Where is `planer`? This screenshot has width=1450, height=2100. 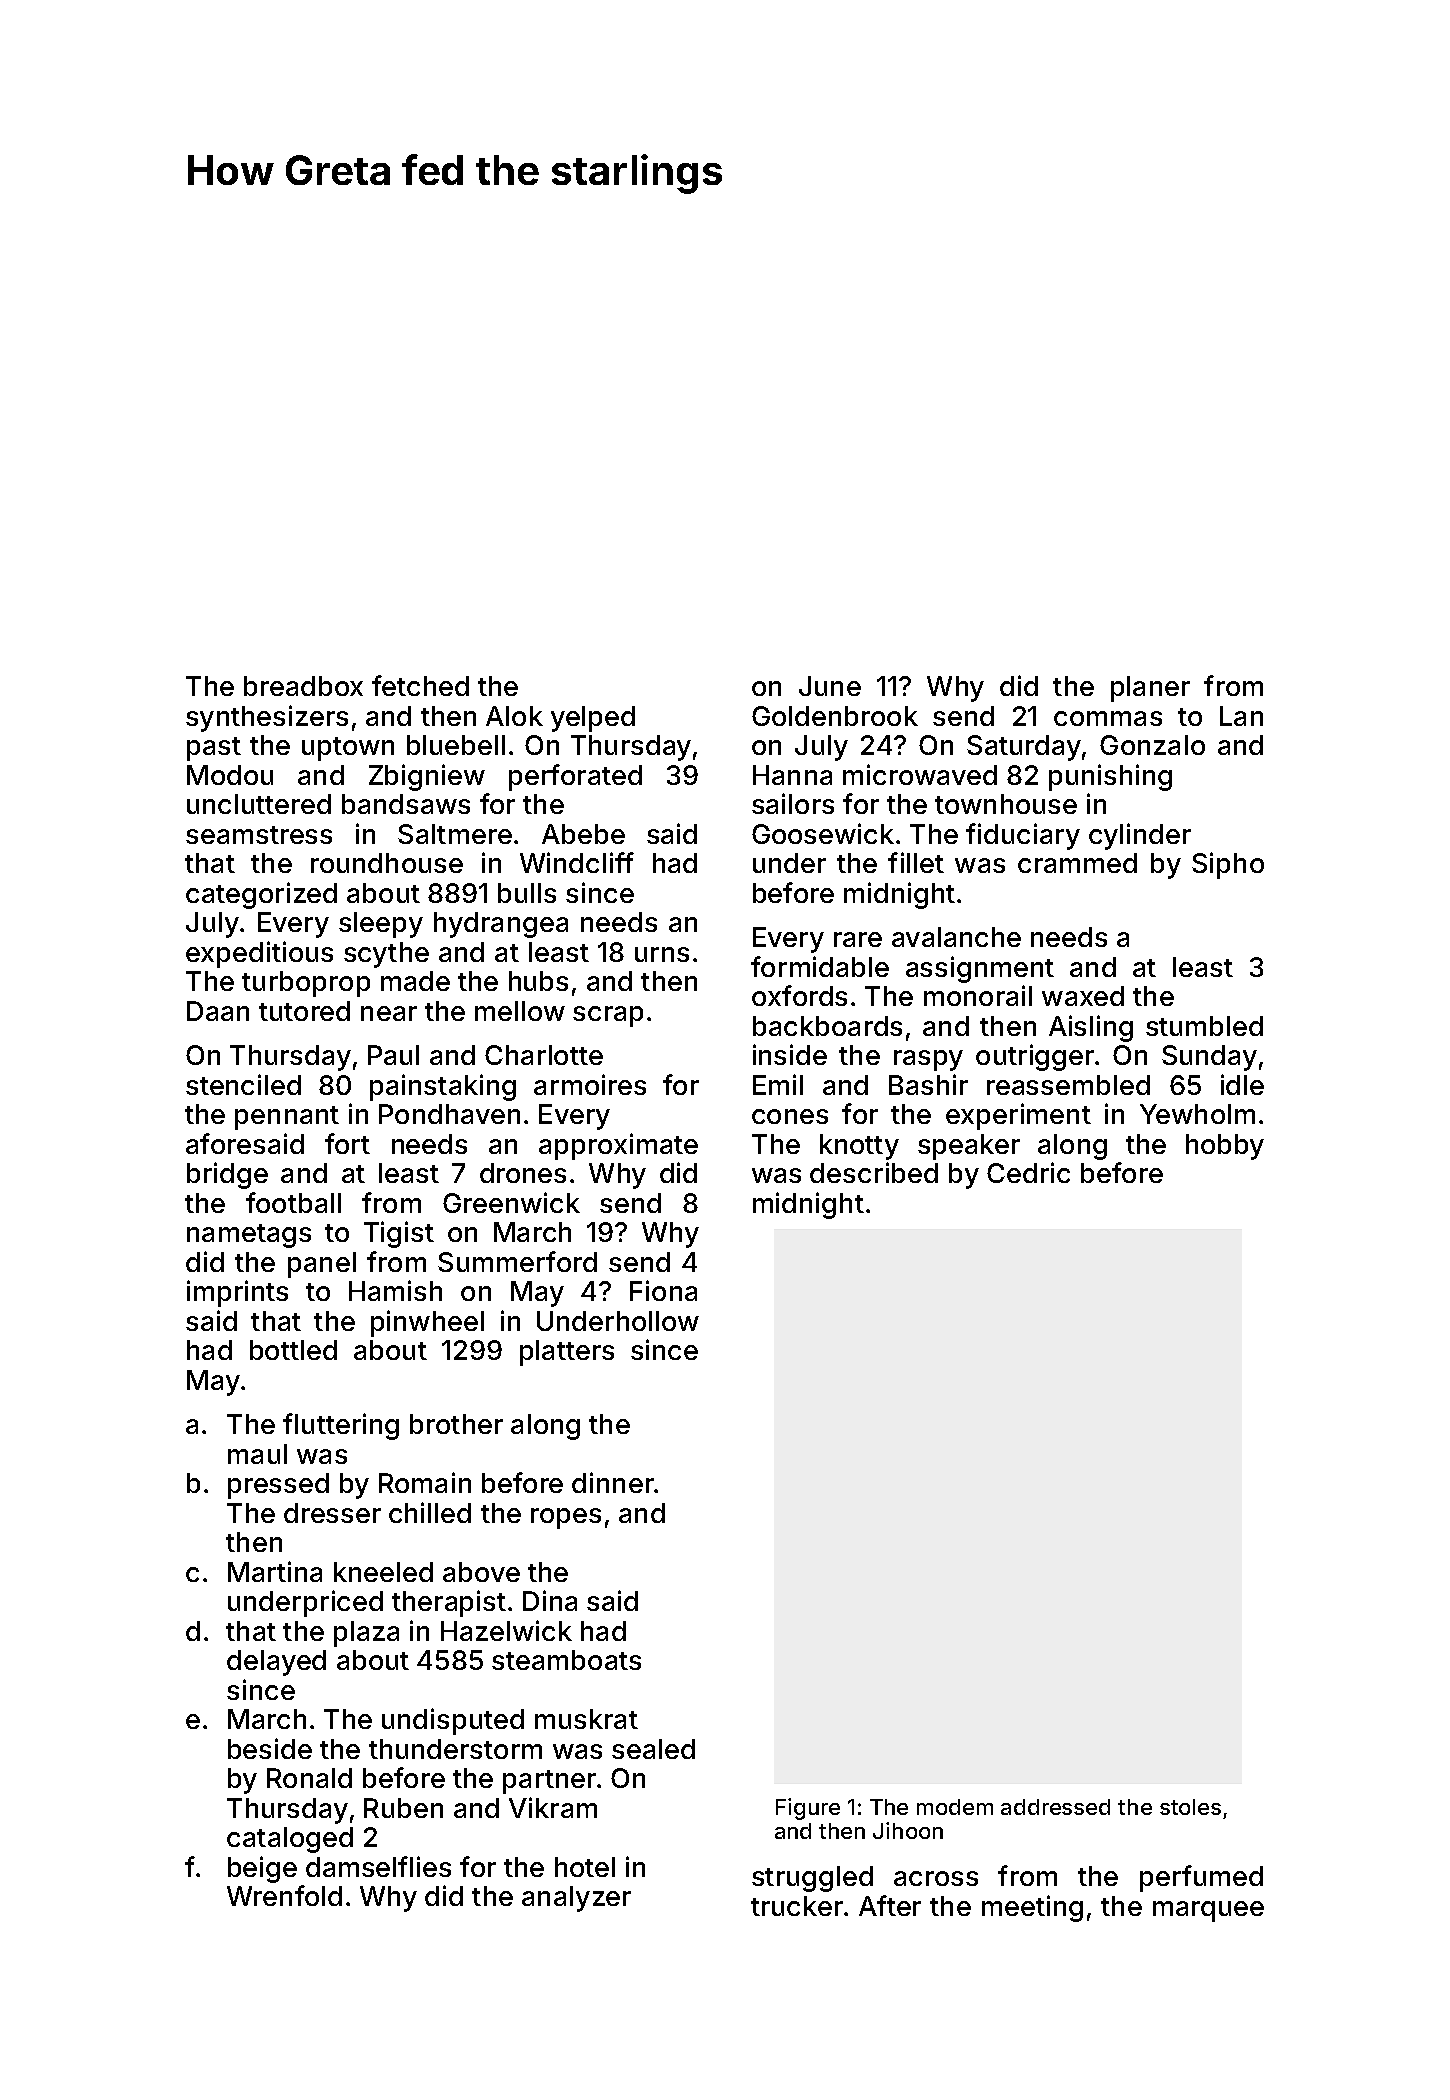
planer is located at coordinates (1150, 689).
